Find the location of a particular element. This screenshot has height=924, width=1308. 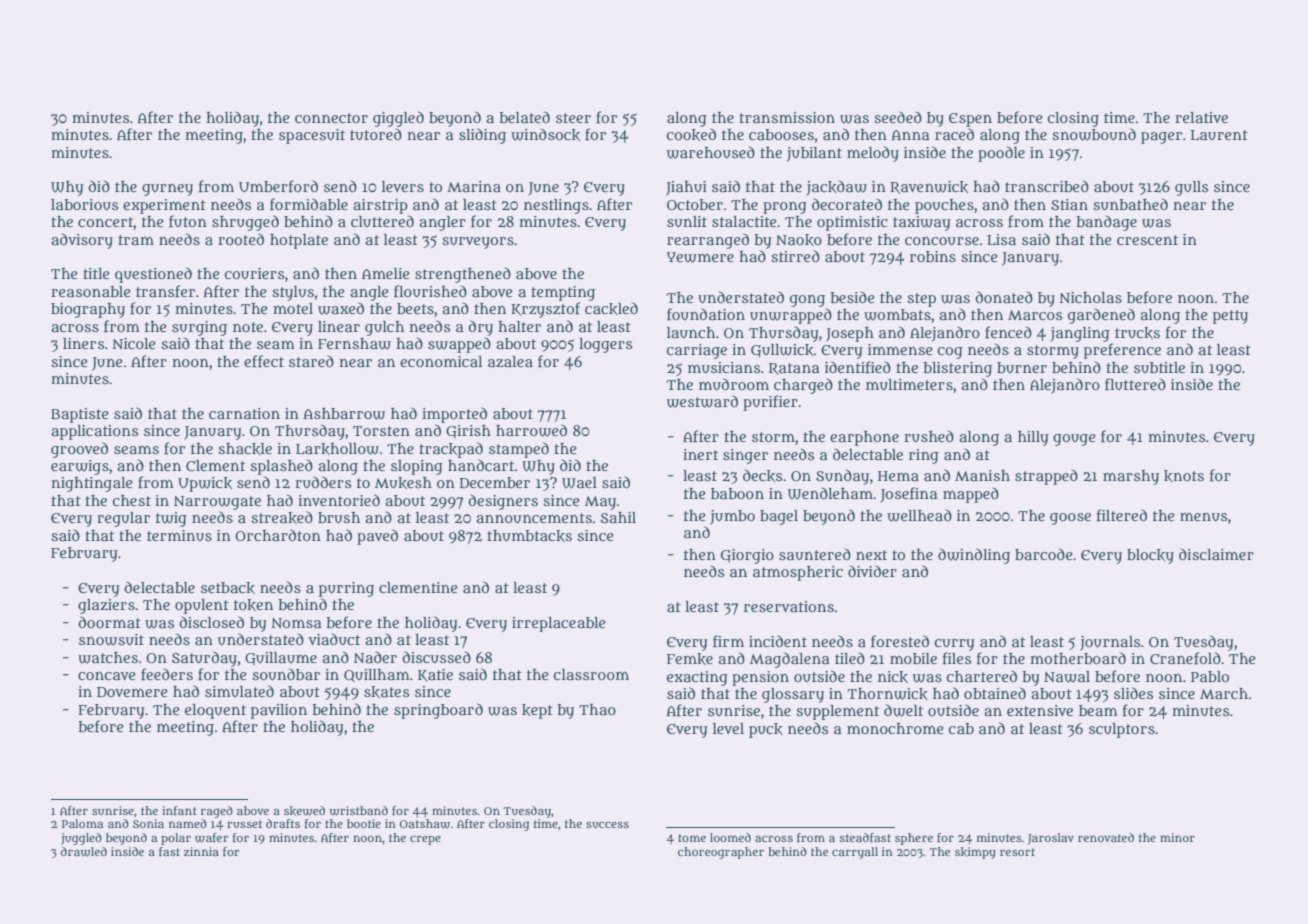

Orchardton is located at coordinates (278, 535).
